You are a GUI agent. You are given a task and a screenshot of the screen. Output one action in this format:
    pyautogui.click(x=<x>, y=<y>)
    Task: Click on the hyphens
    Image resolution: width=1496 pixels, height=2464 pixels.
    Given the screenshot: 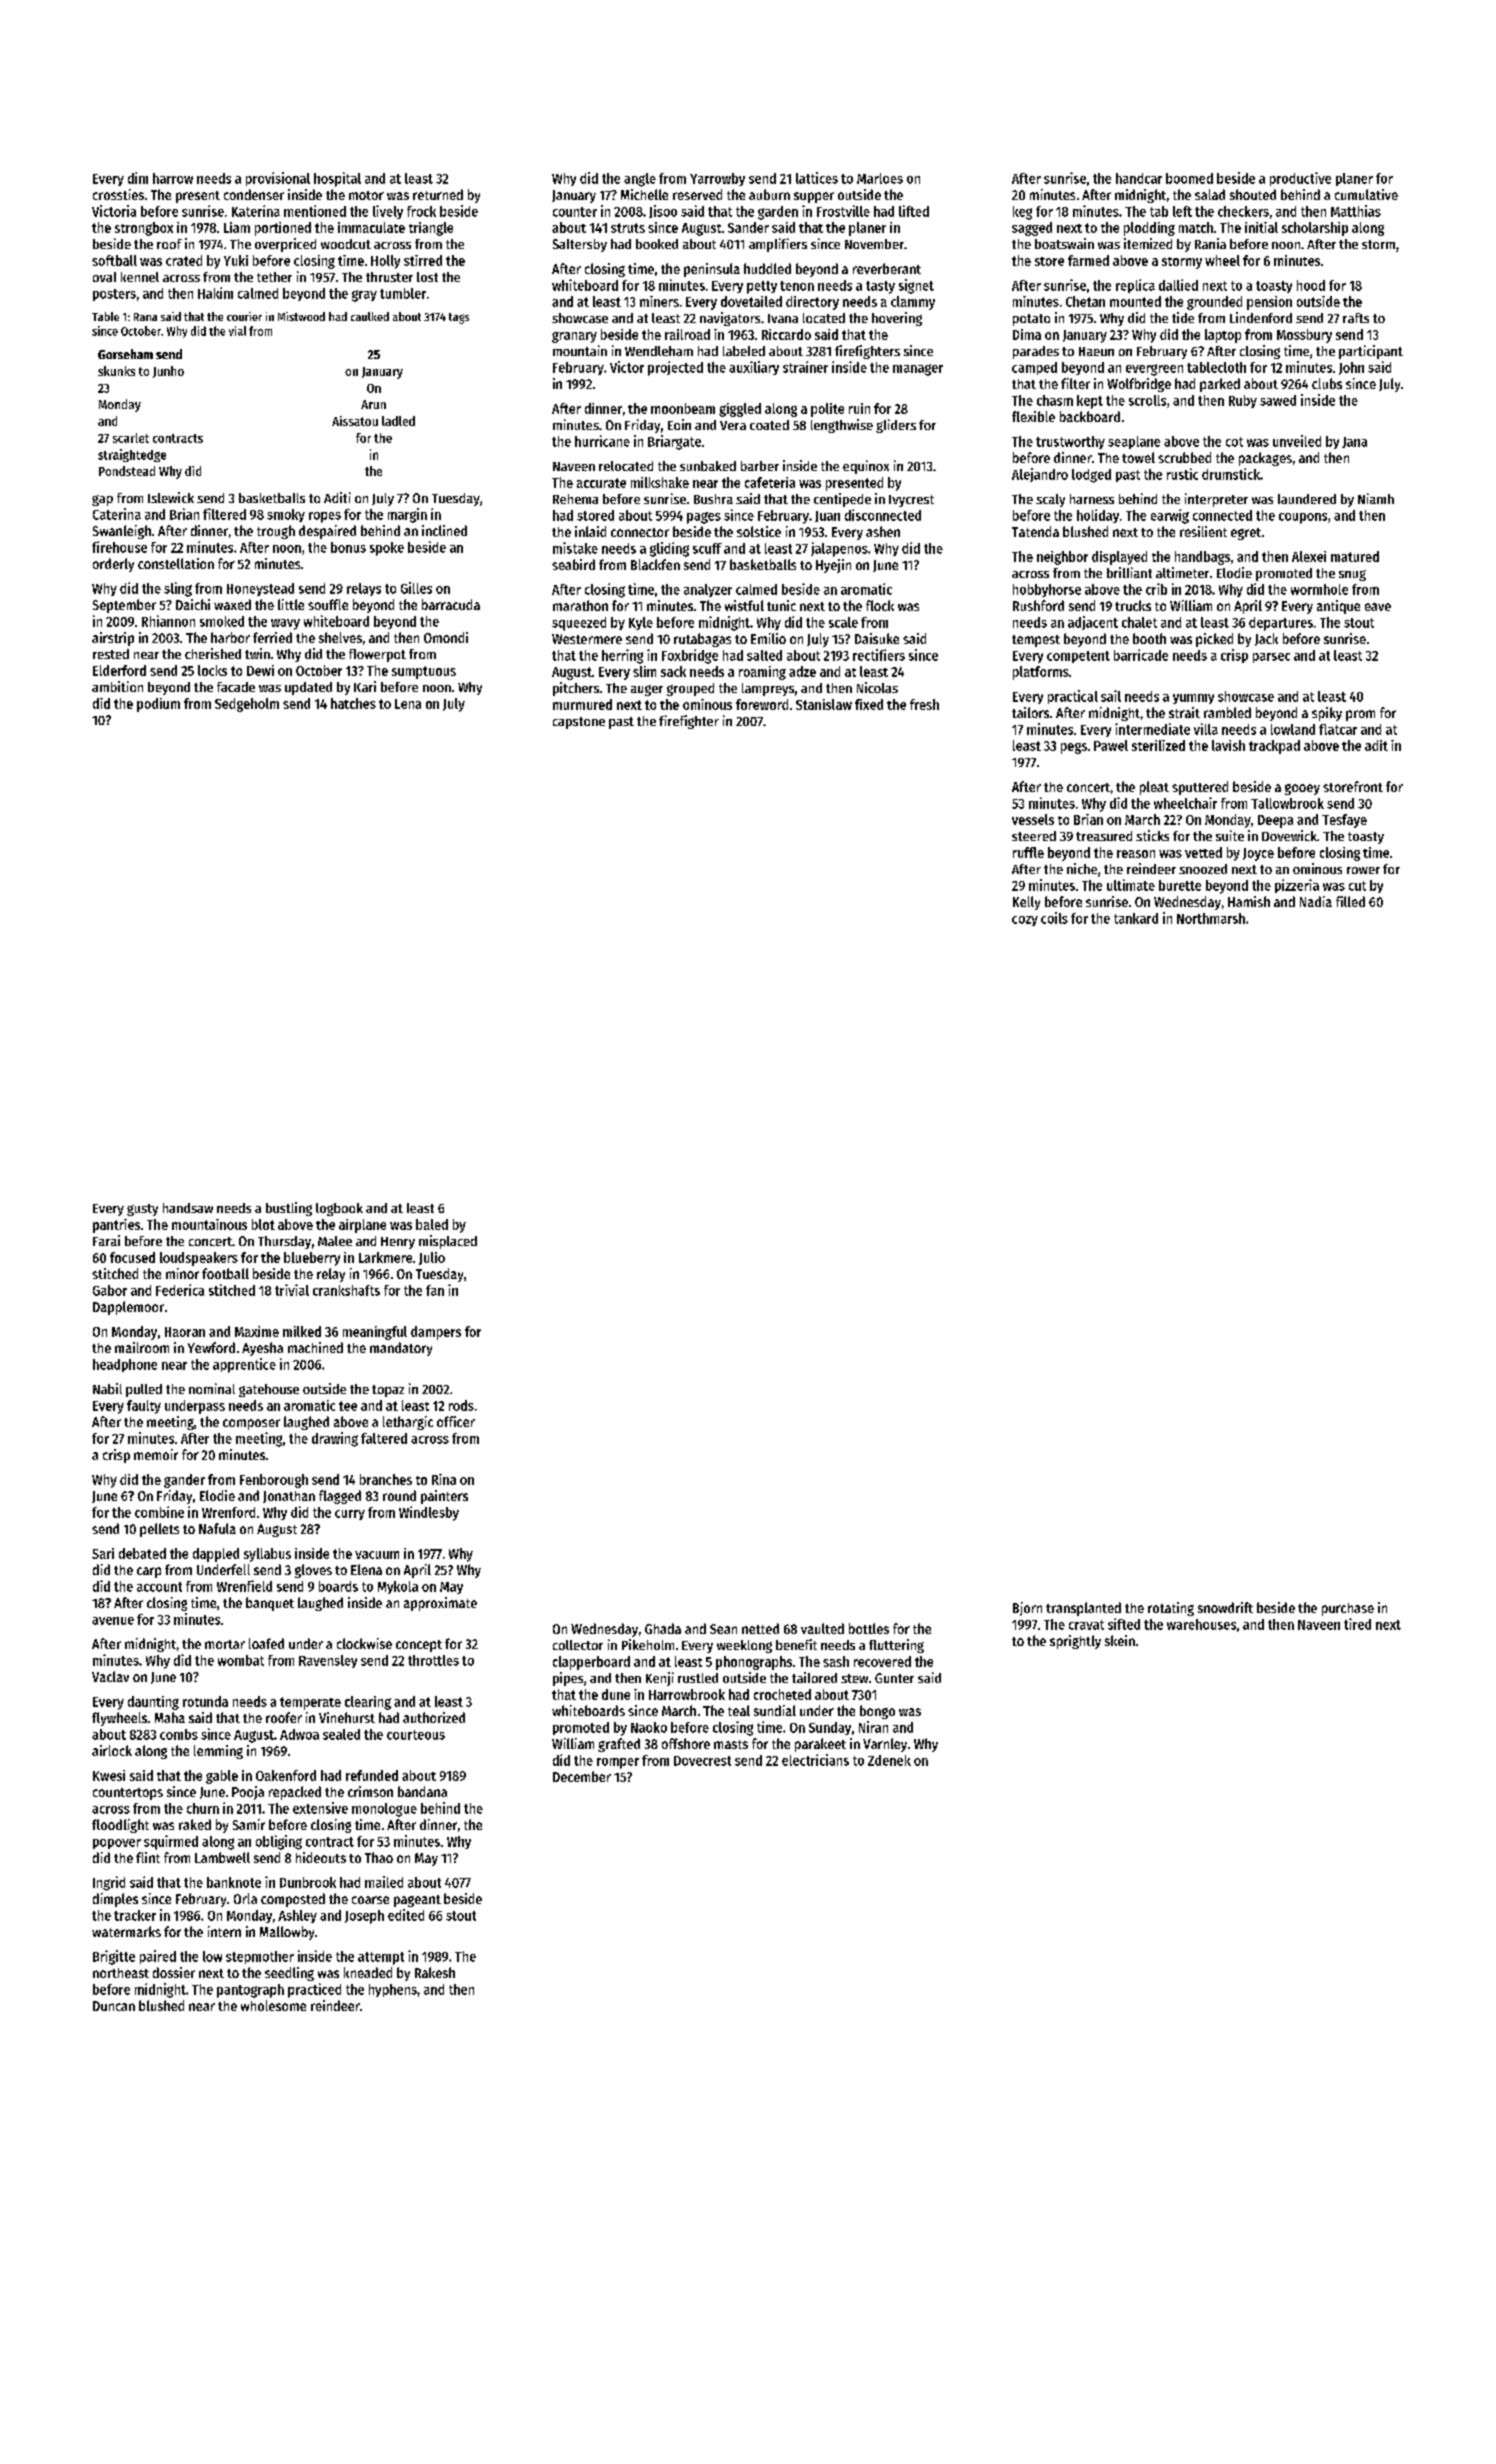 What is the action you would take?
    pyautogui.click(x=393, y=1990)
